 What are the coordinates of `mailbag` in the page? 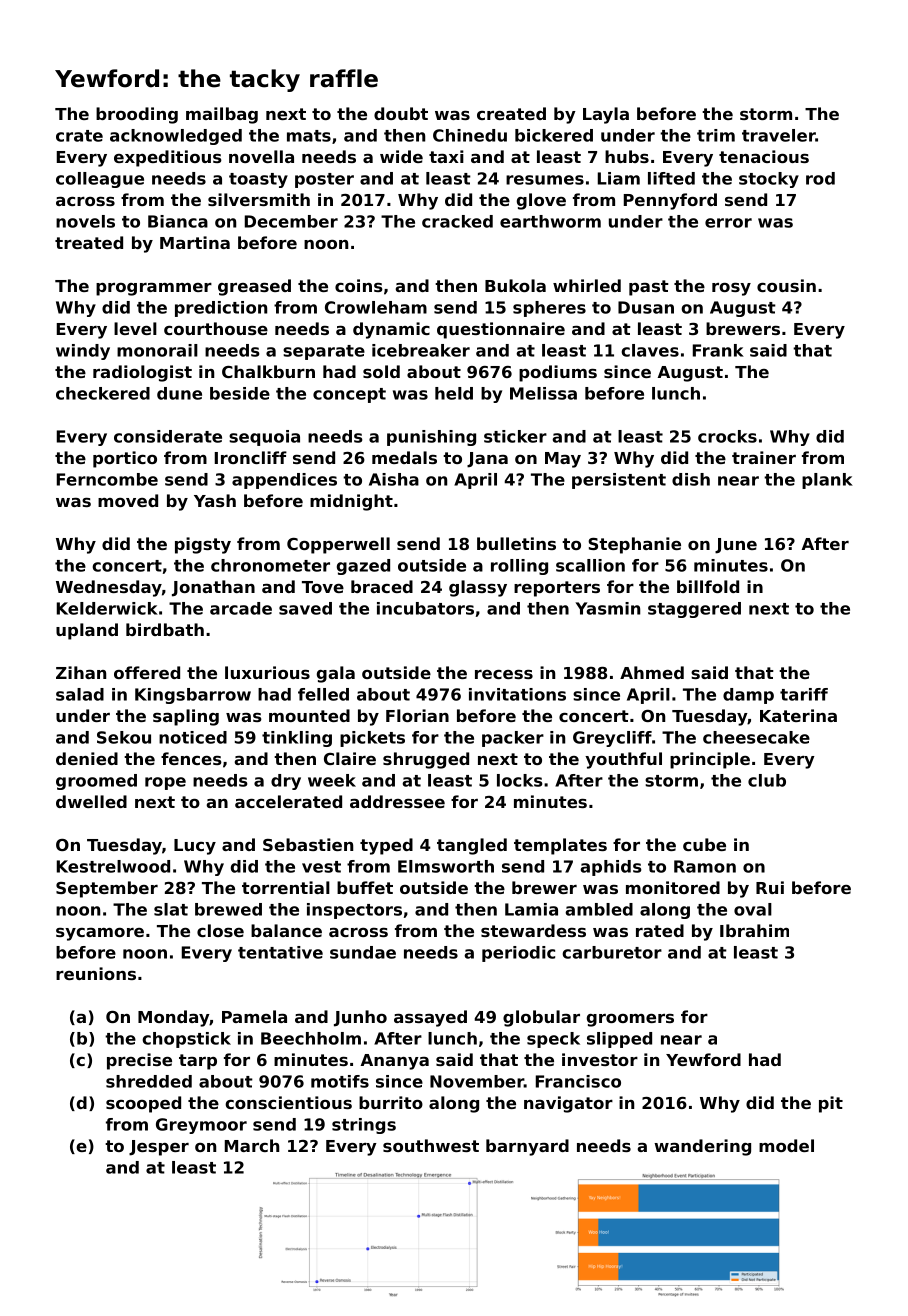 It's located at (222, 115).
